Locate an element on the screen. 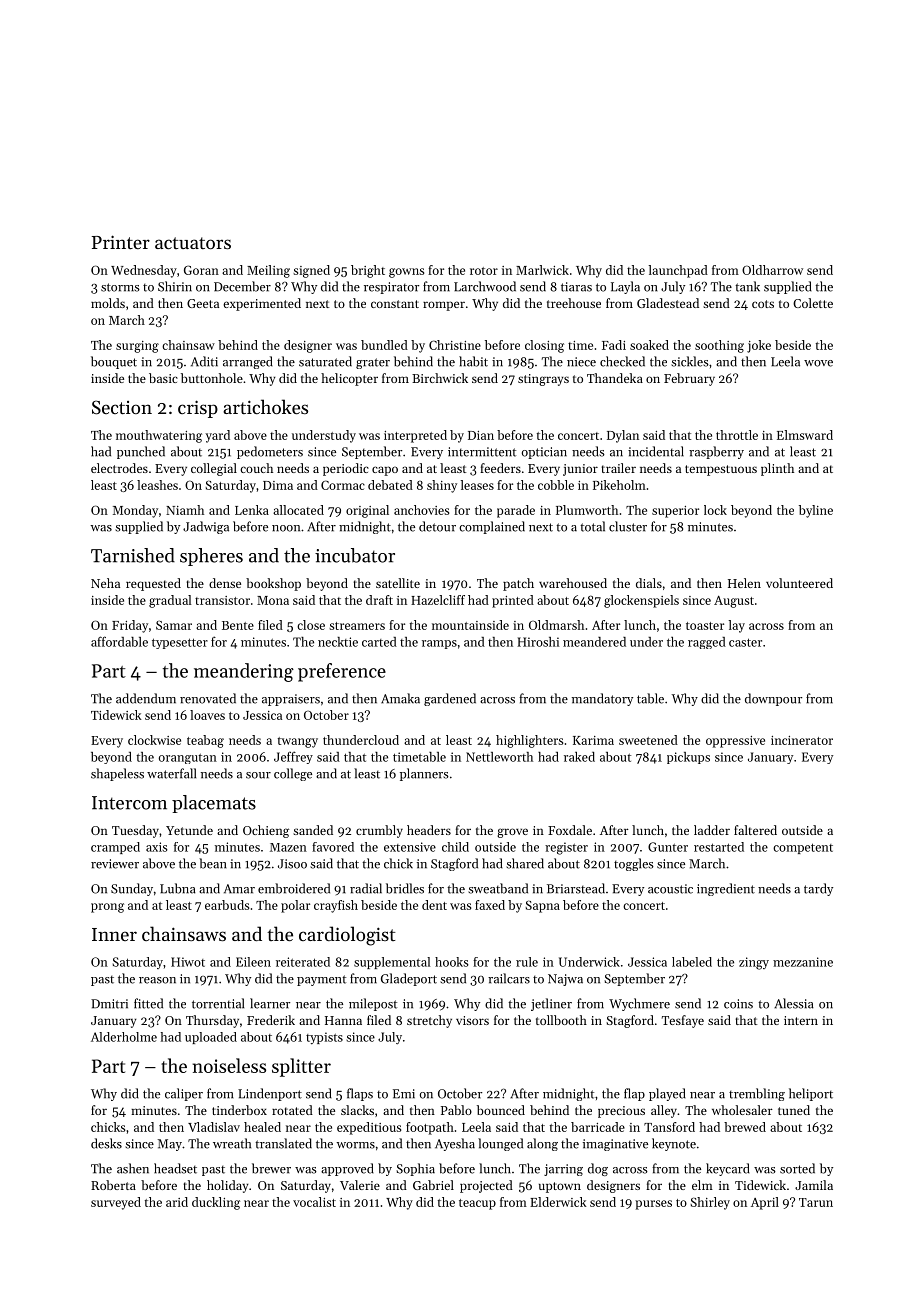 This screenshot has height=1308, width=924. Printer is located at coordinates (121, 242).
